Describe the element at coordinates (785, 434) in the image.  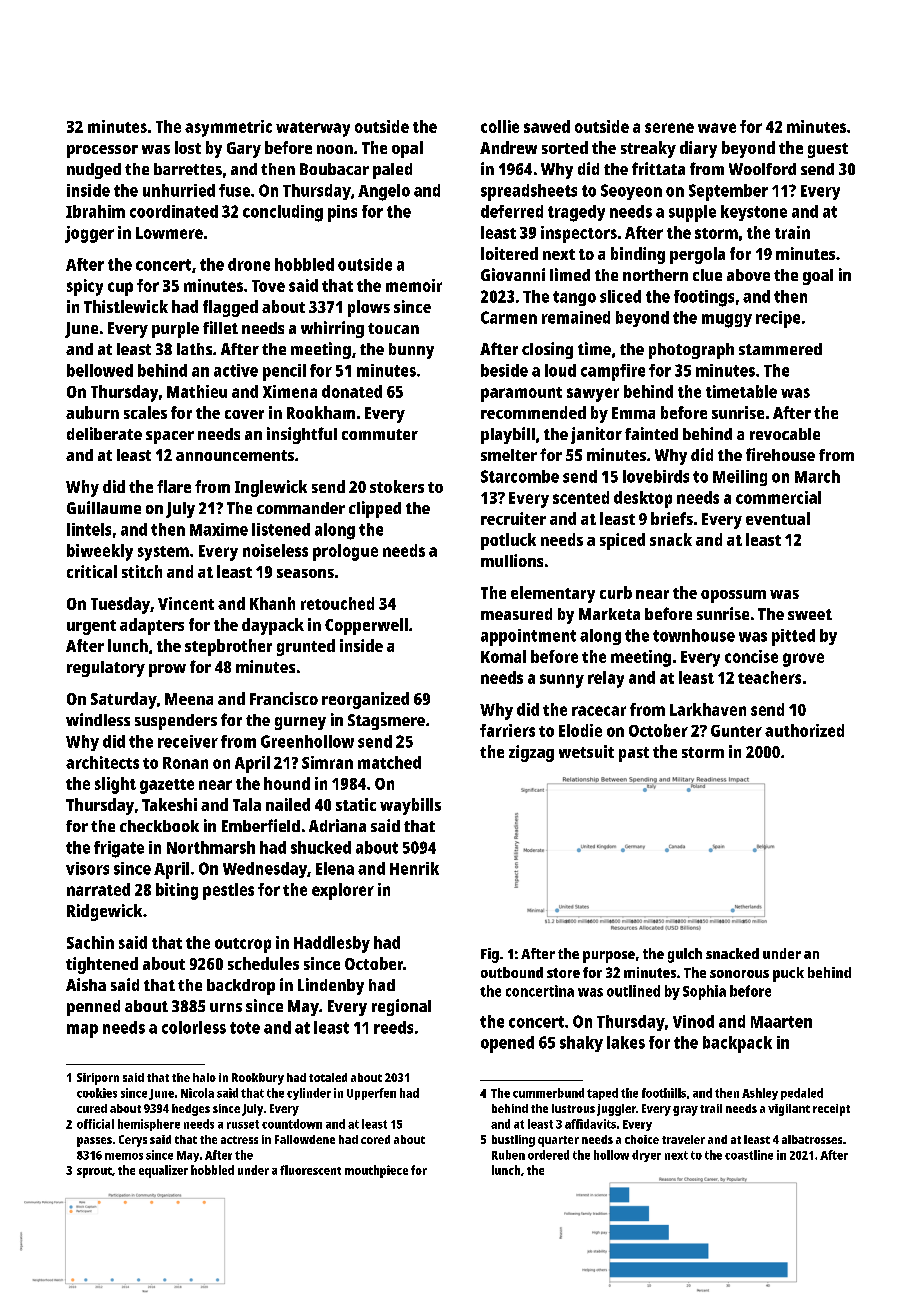
I see `revocable` at that location.
